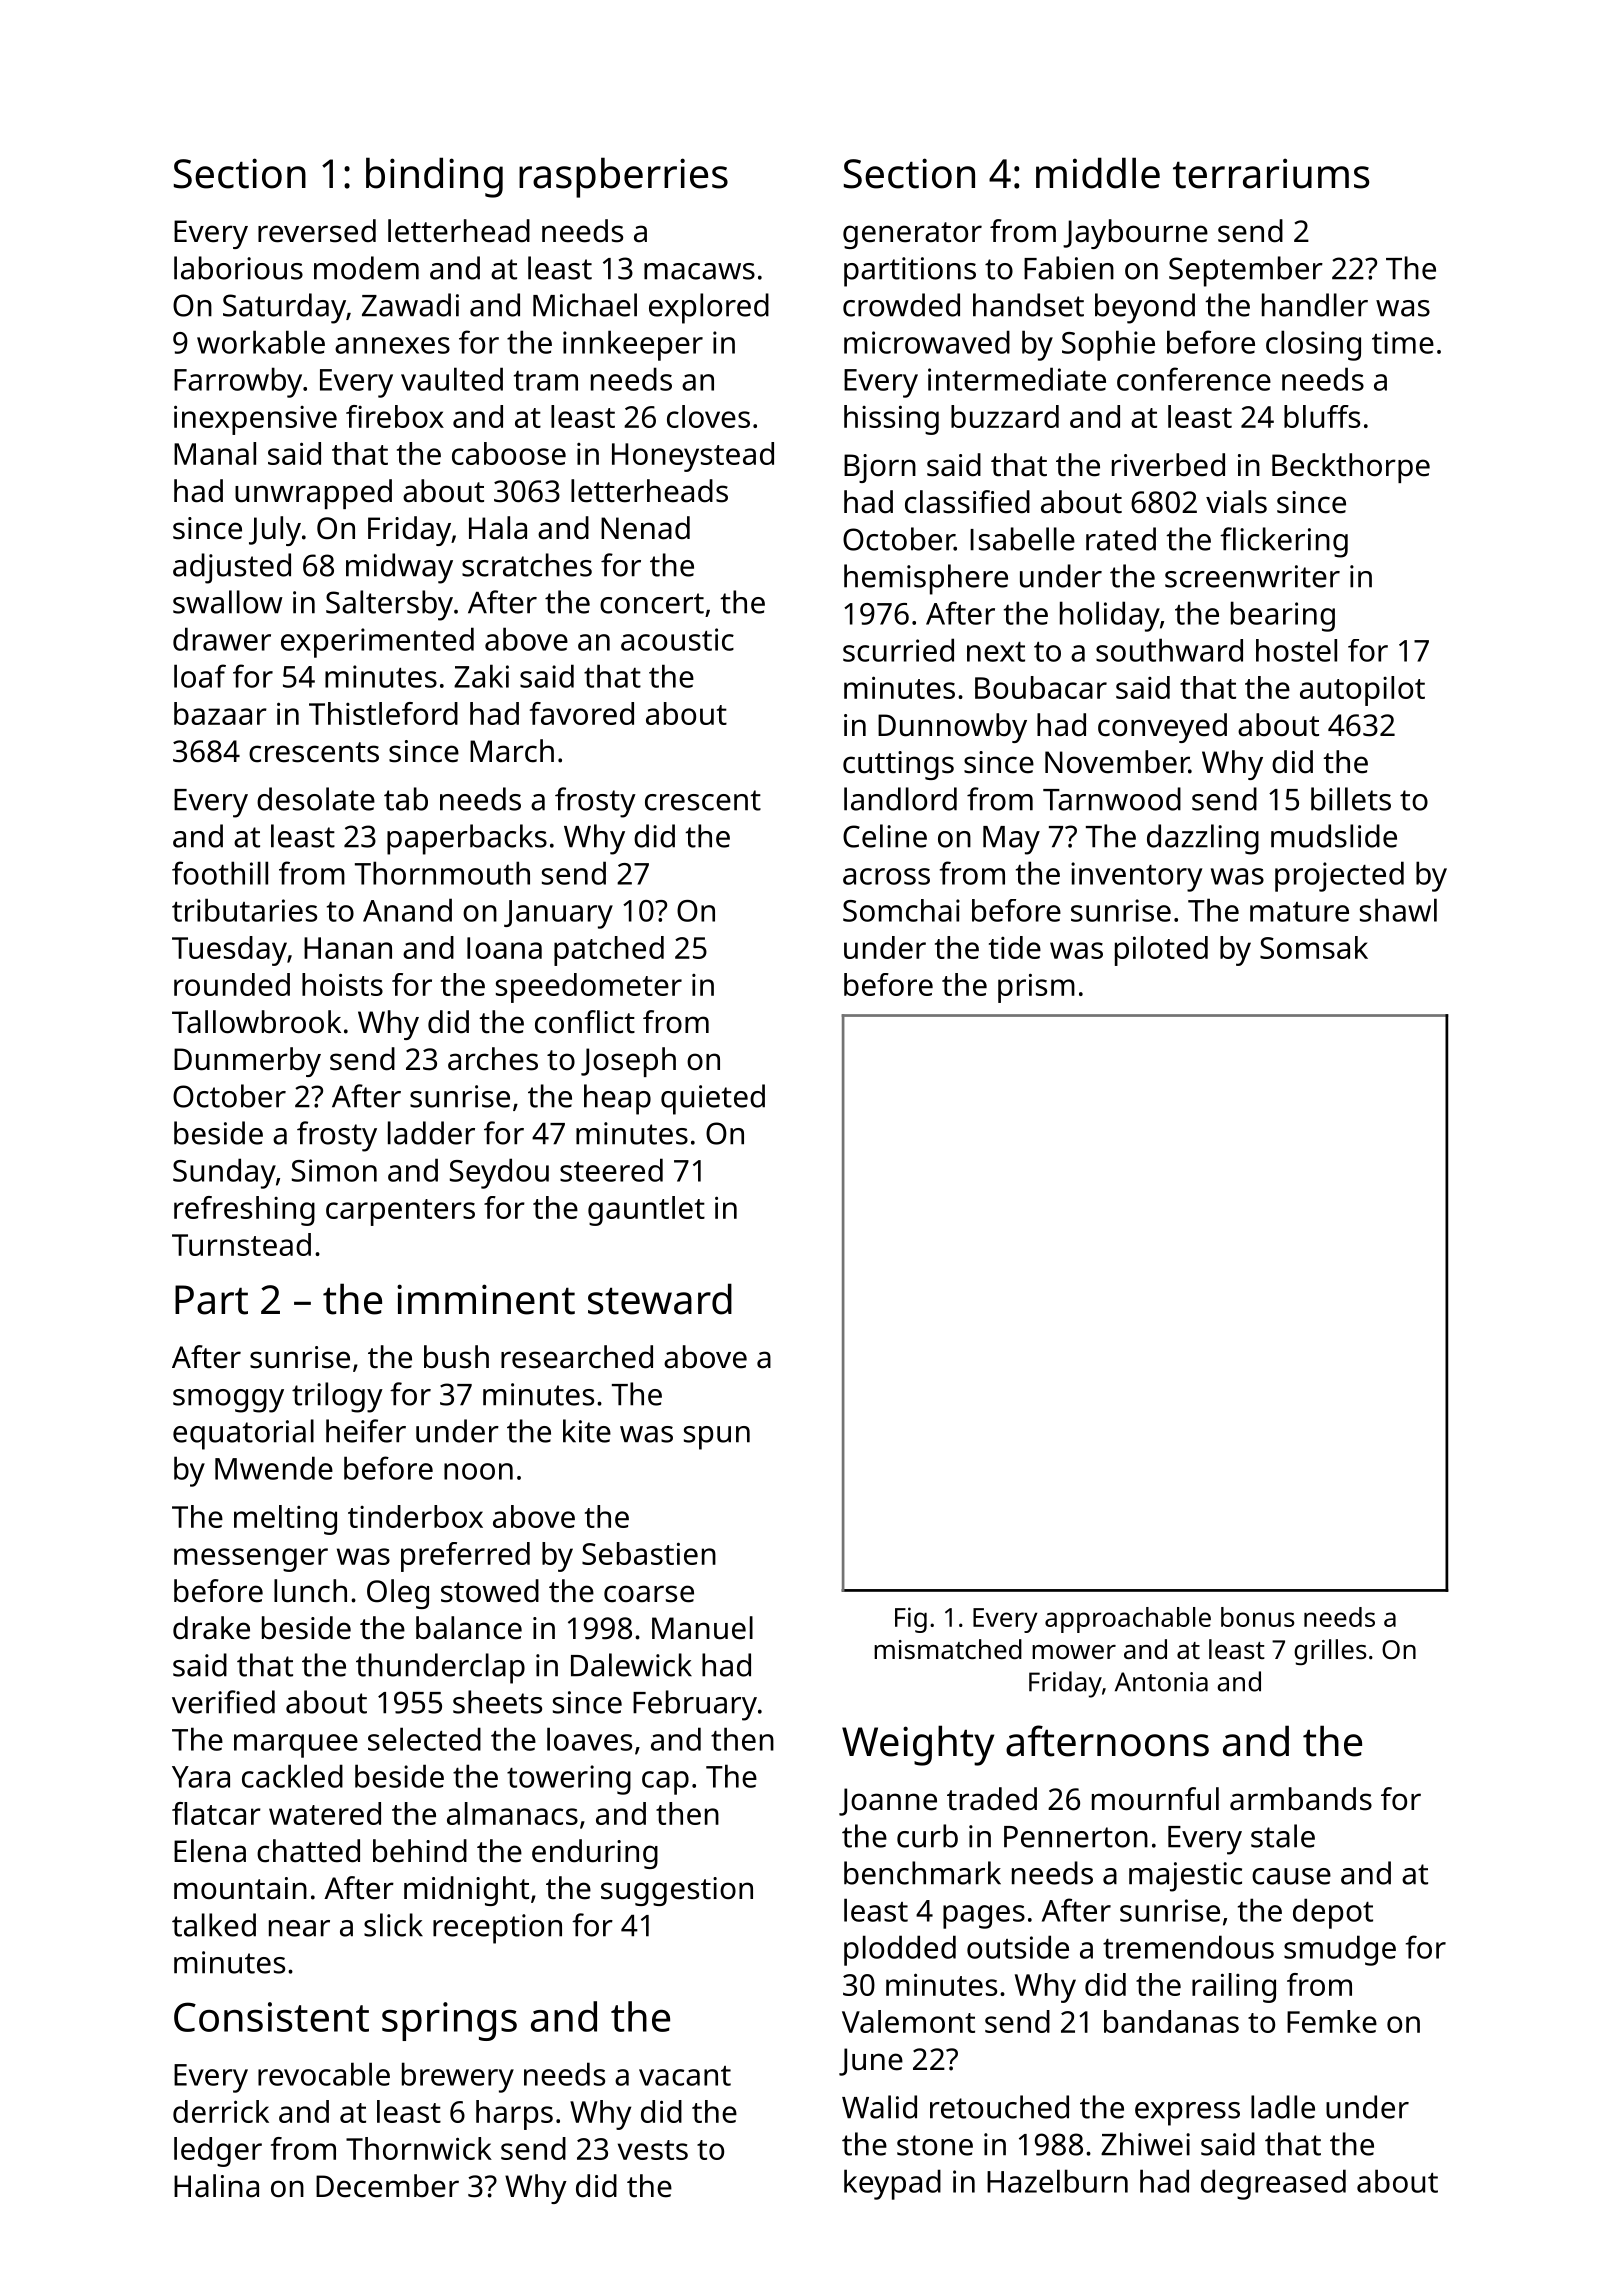 This screenshot has width=1620, height=2292. I want to click on vaulted, so click(452, 379).
